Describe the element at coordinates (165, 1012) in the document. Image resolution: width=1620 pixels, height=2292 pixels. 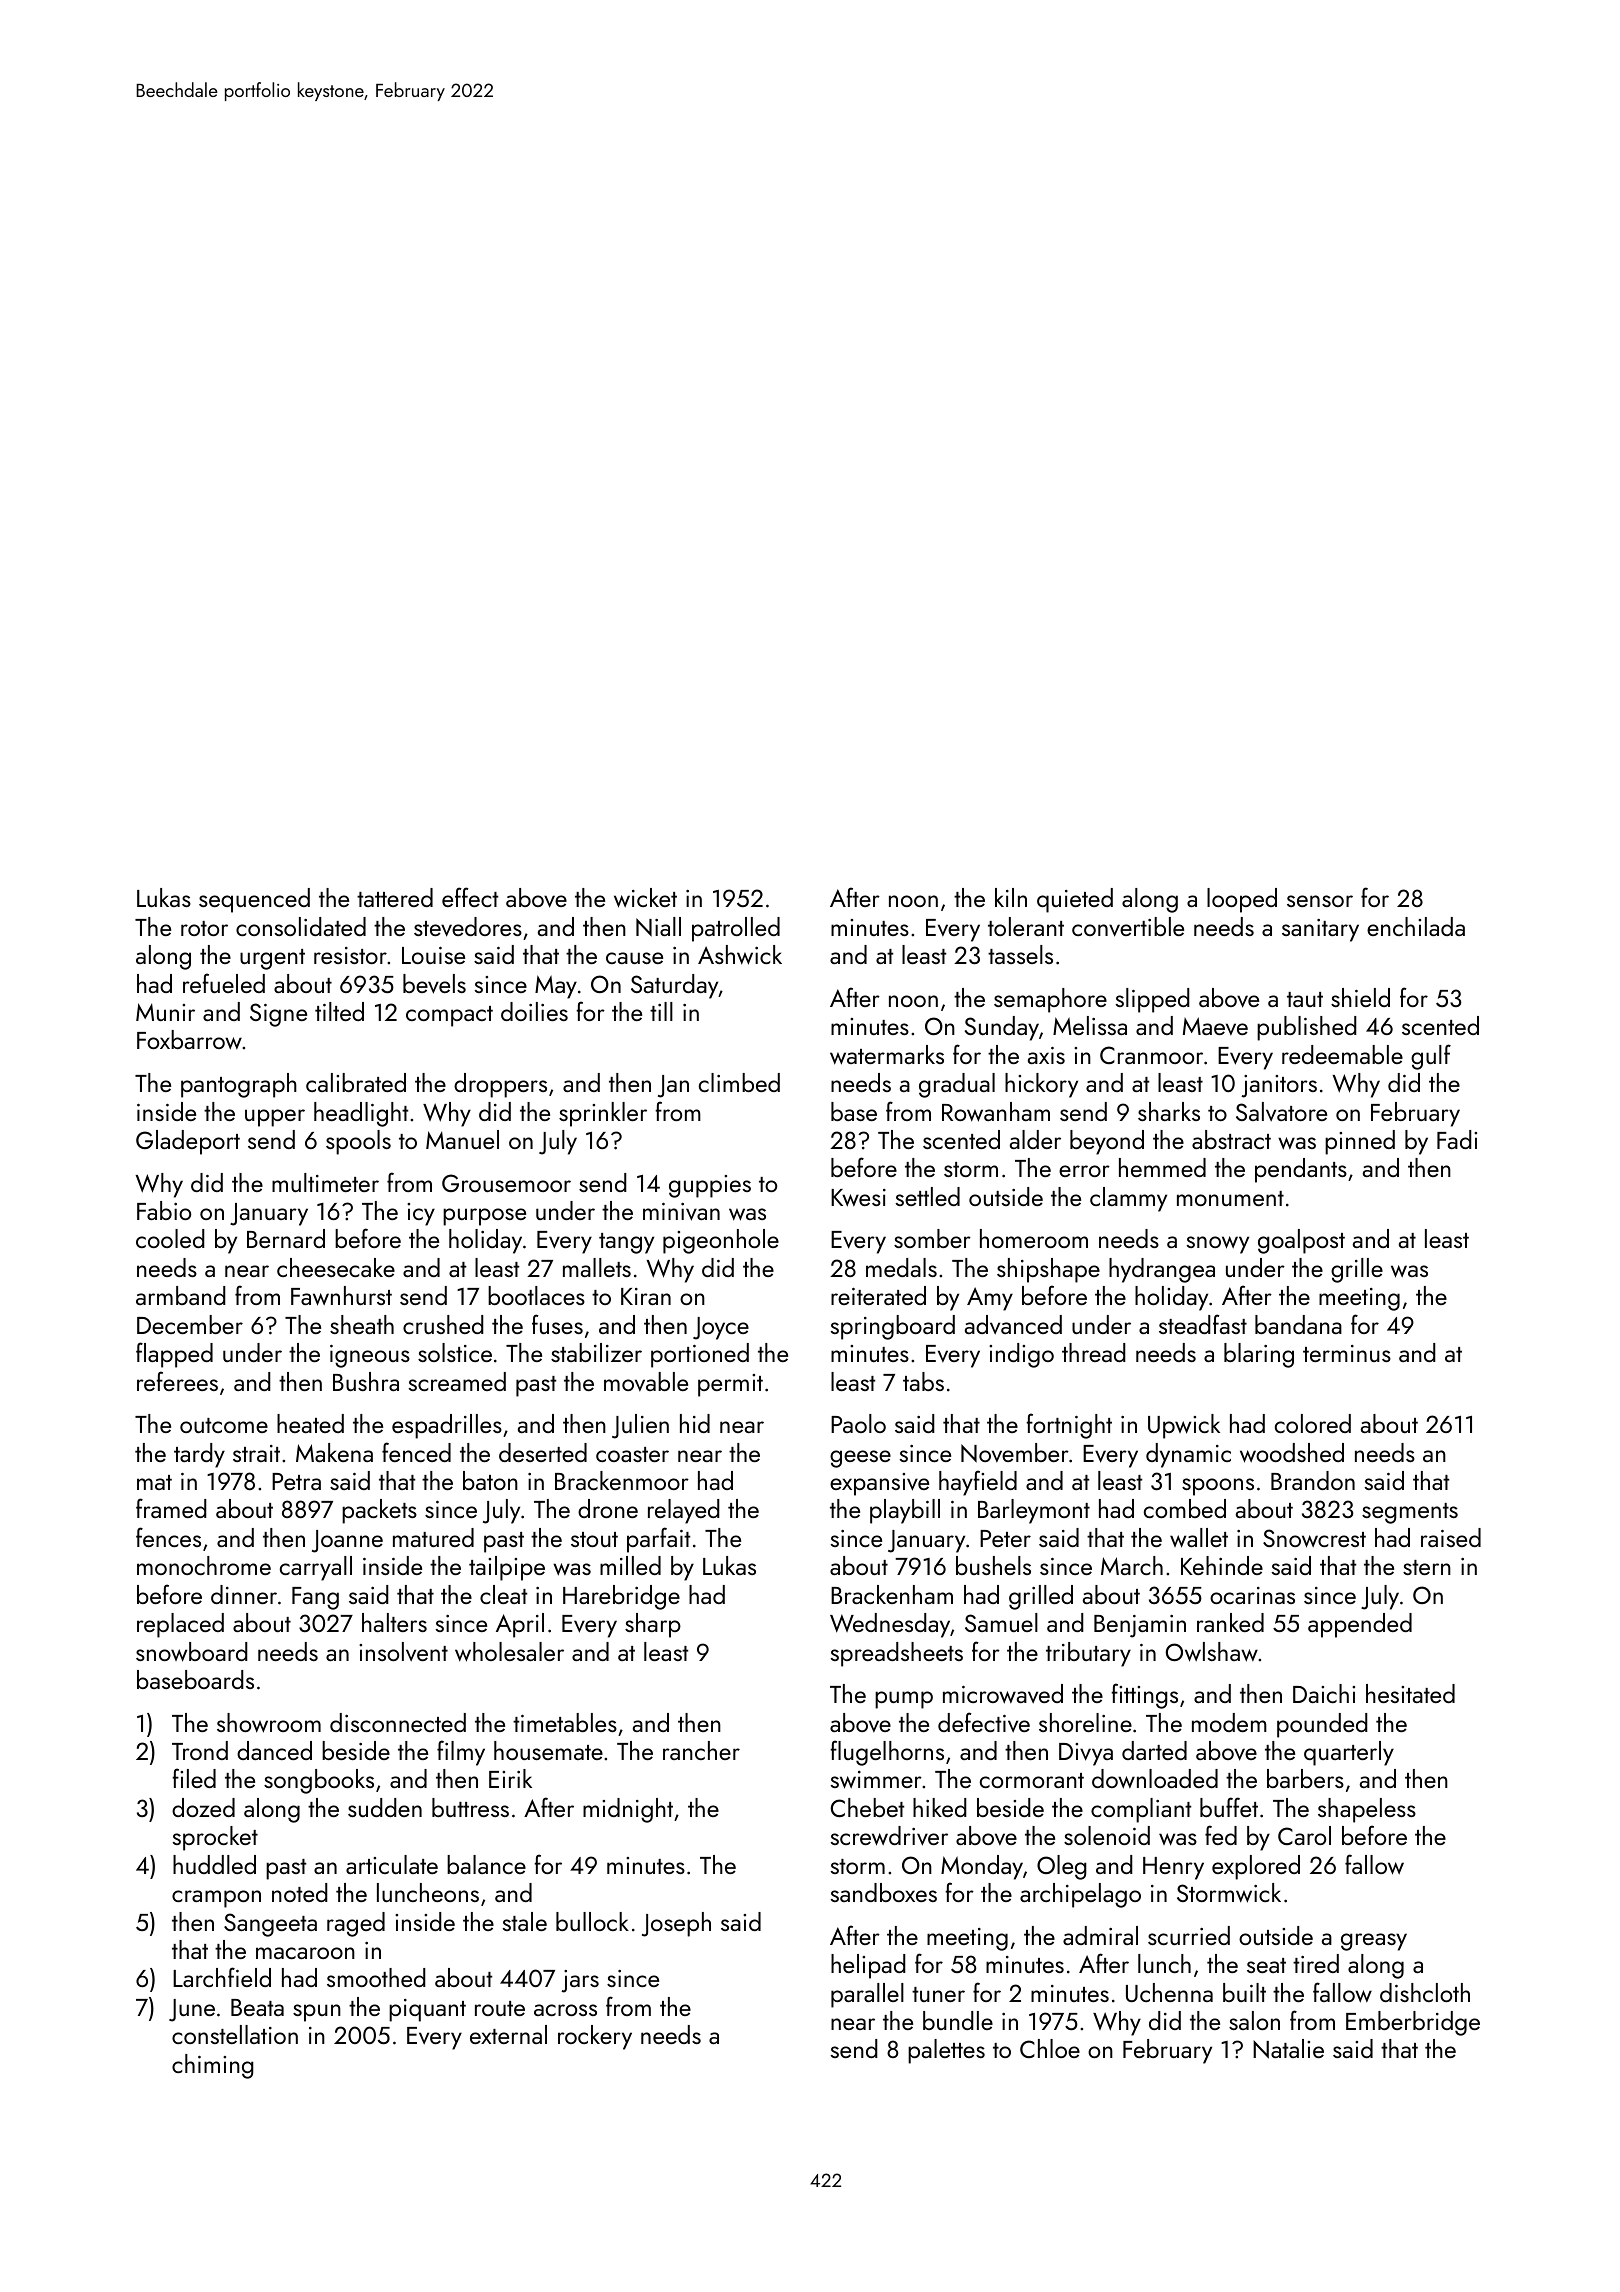
I see `Munir` at that location.
